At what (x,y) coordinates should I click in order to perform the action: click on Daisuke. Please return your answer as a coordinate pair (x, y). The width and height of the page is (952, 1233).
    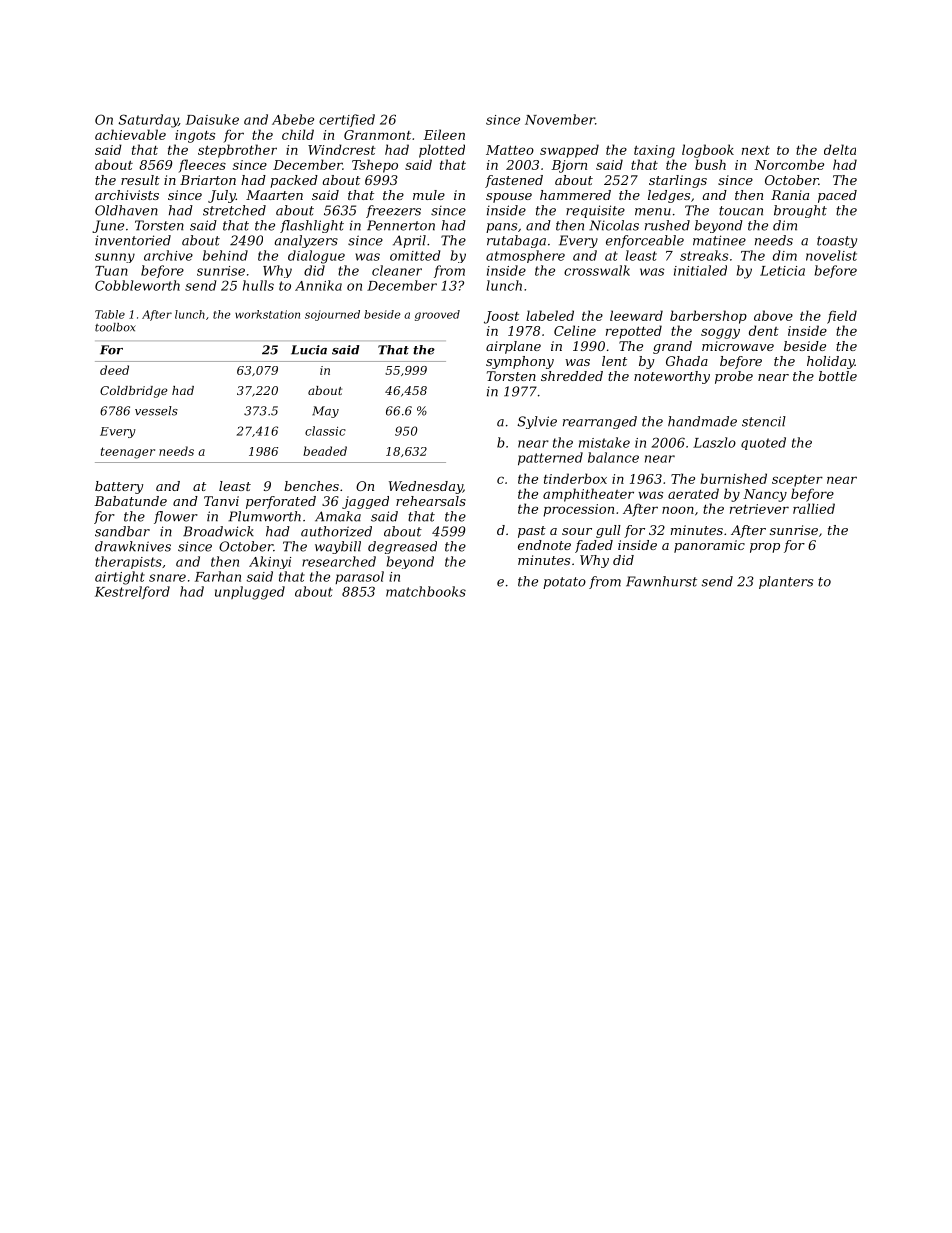
    Looking at the image, I should click on (212, 119).
